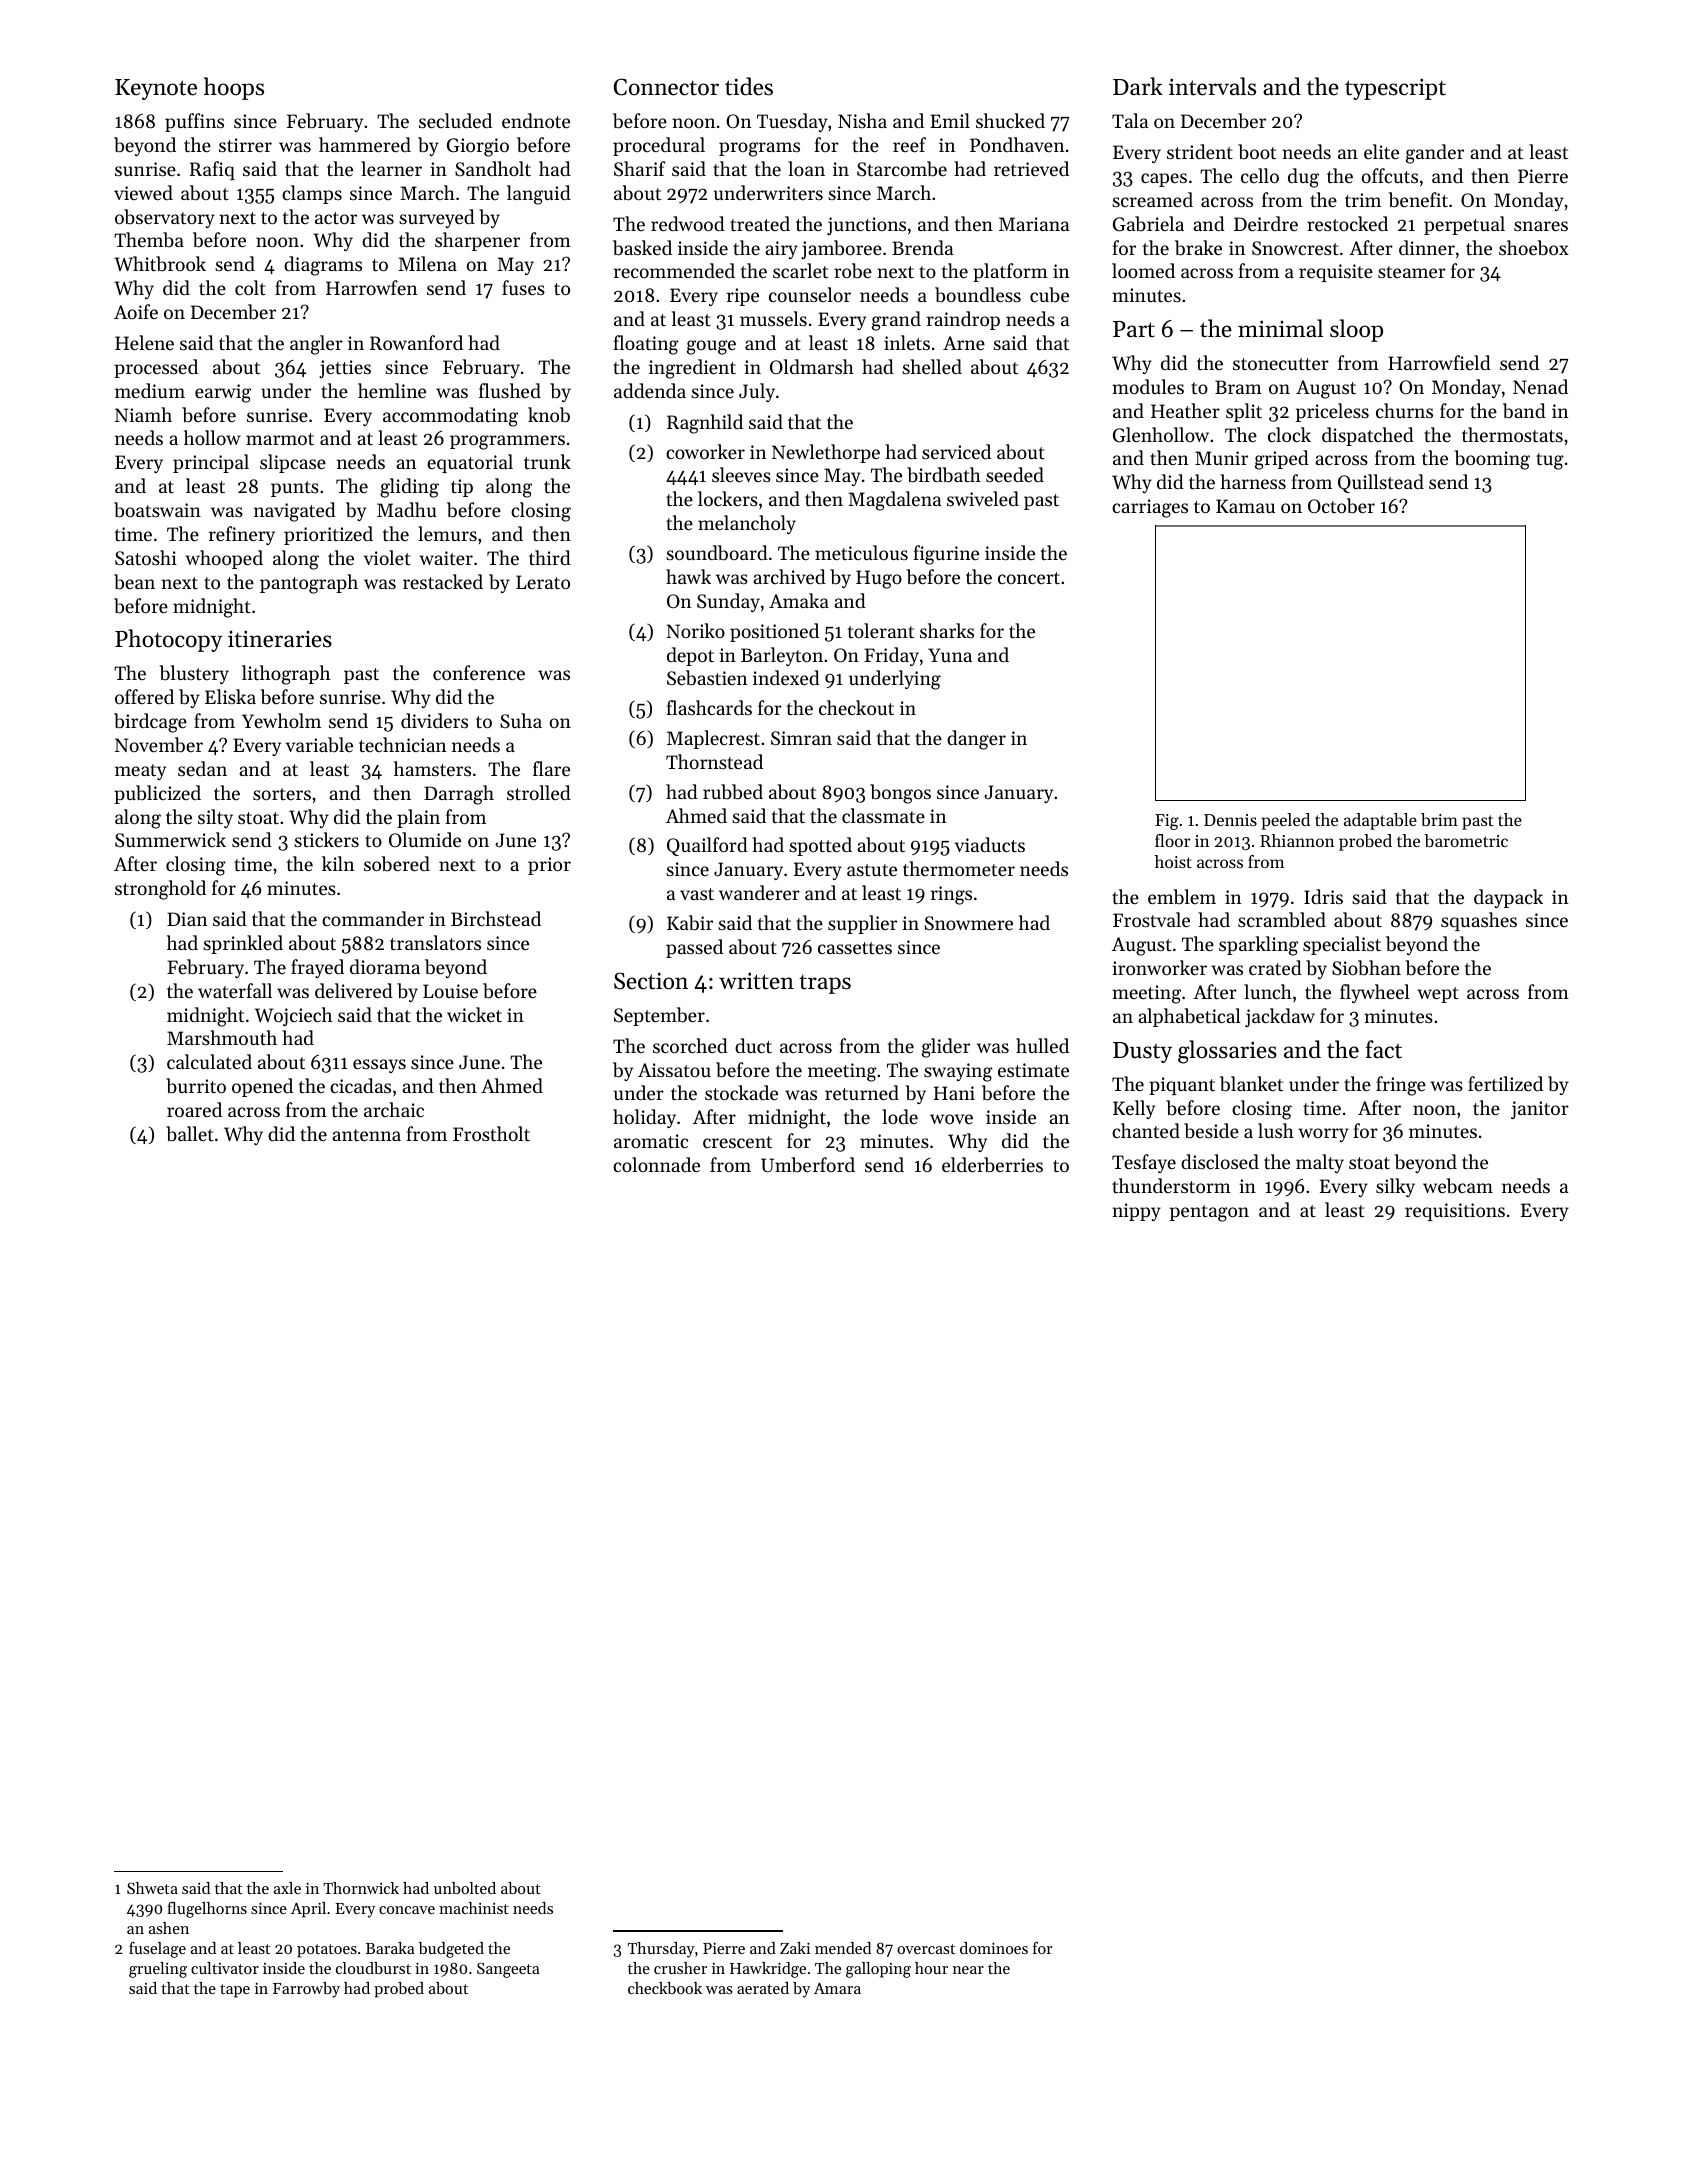 The height and width of the screenshot is (2178, 1683). What do you see at coordinates (1015, 474) in the screenshot?
I see `seeded` at bounding box center [1015, 474].
